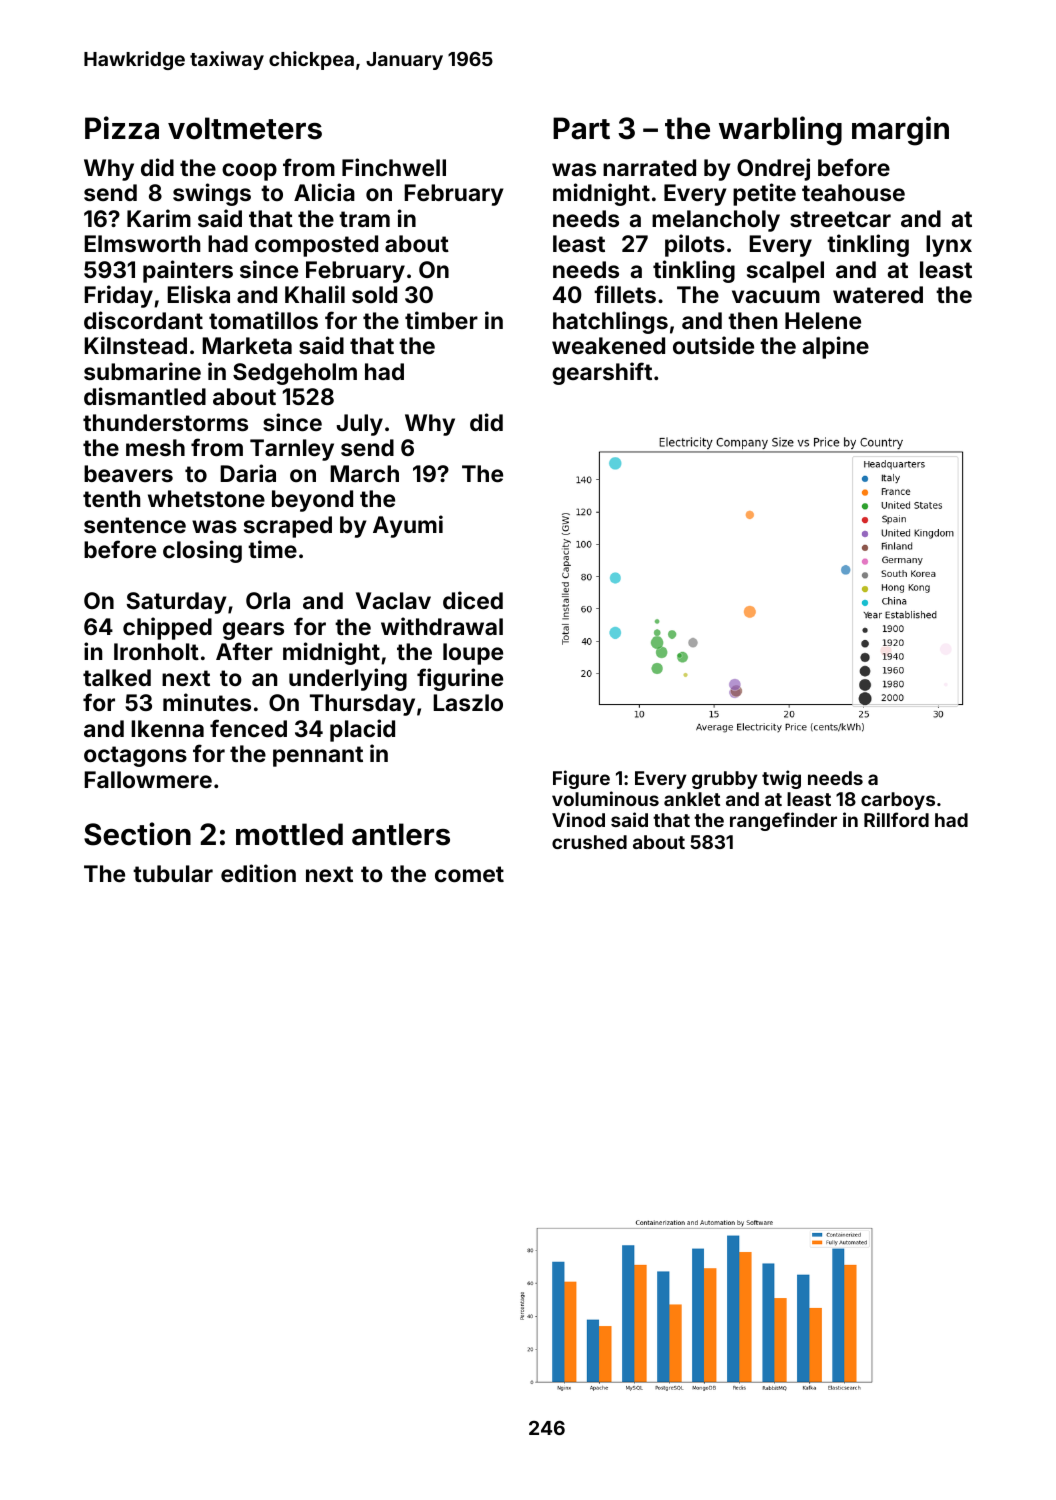  Describe the element at coordinates (295, 374) in the image. I see `Sedgeholm` at that location.
